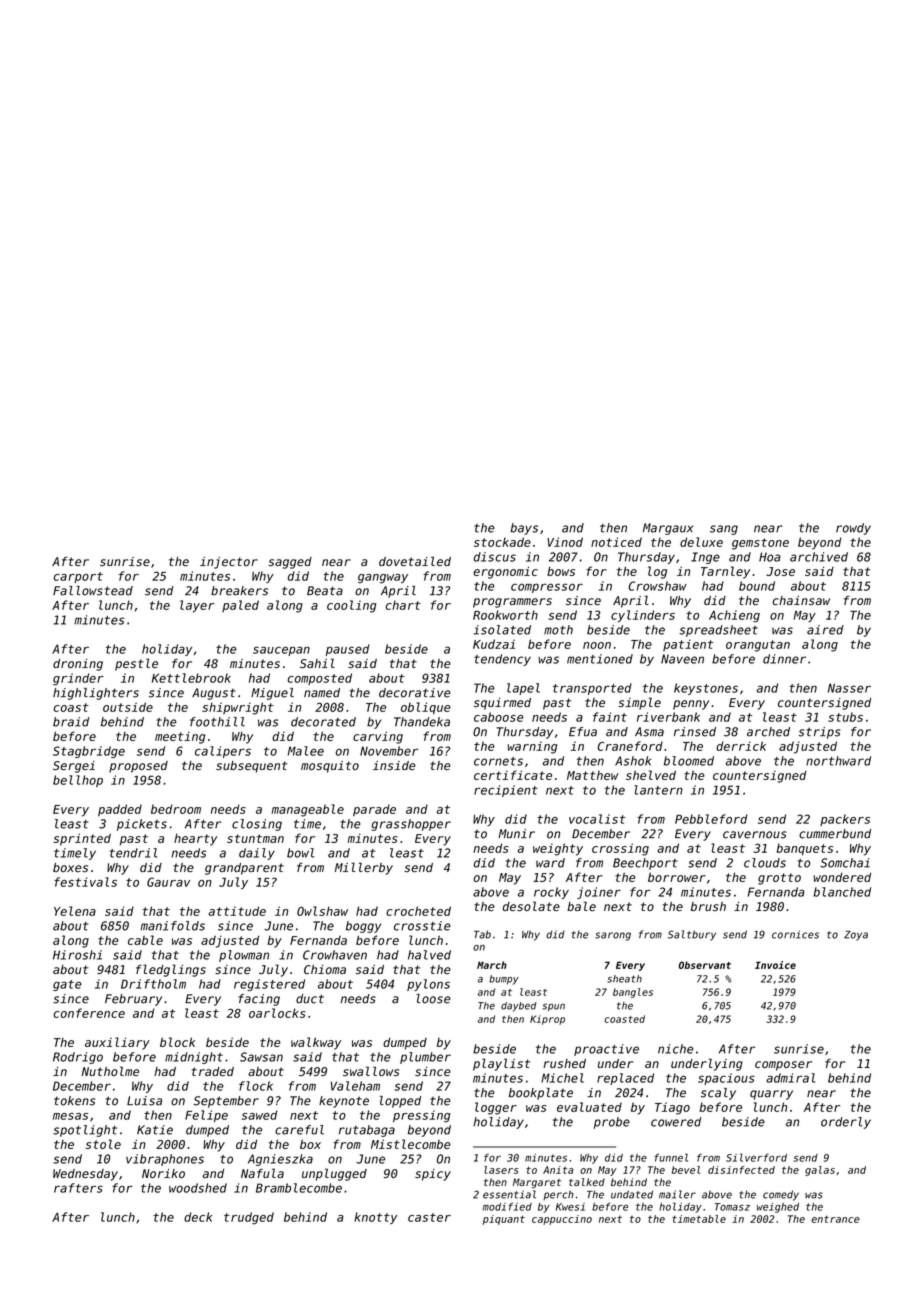  I want to click on blanched, so click(842, 892).
